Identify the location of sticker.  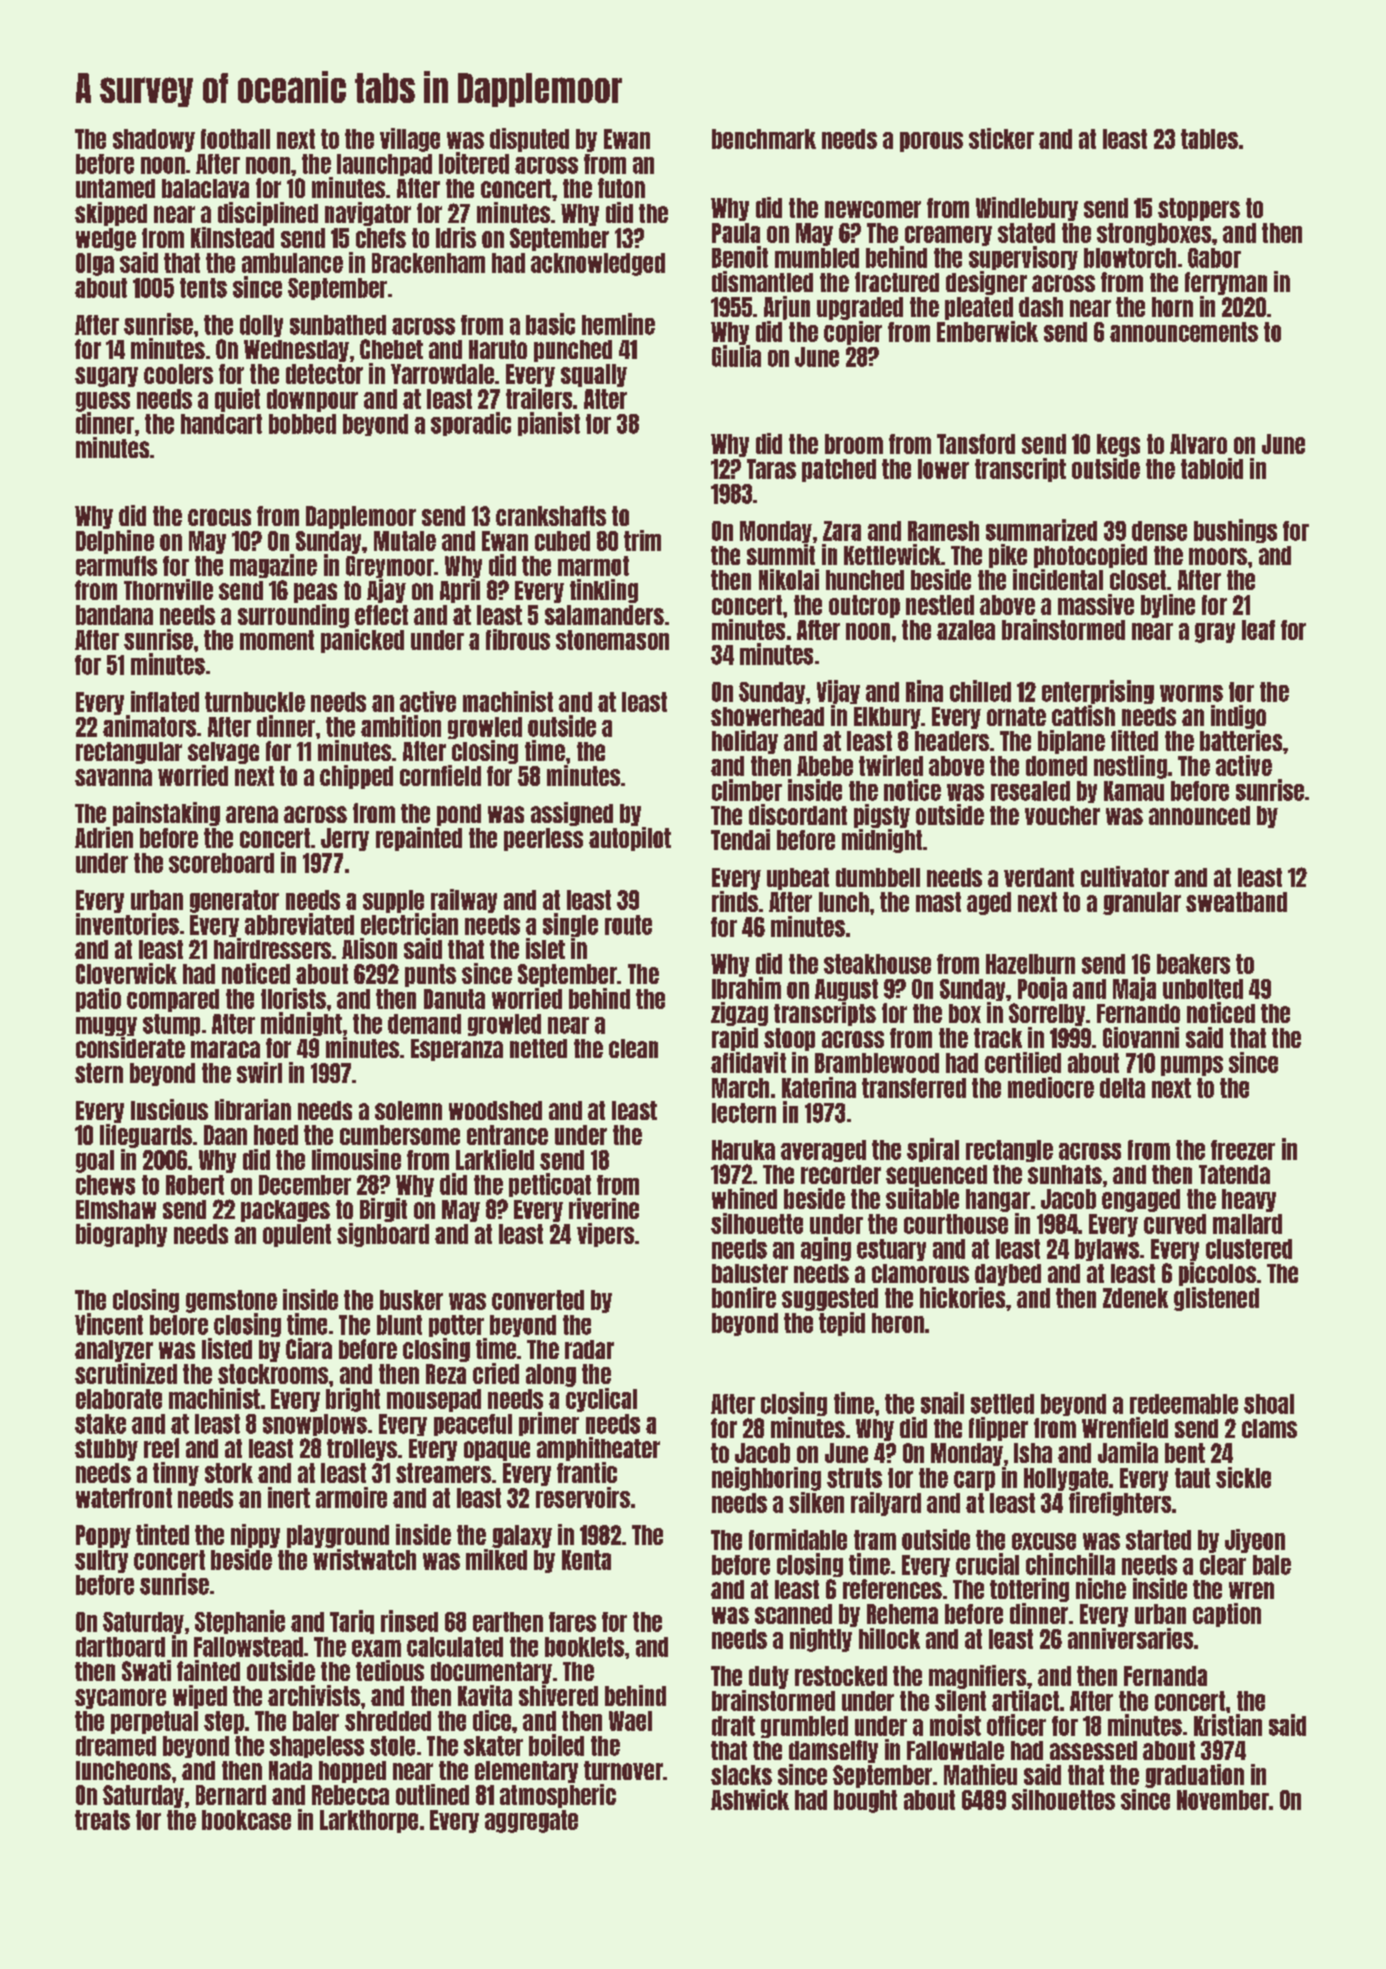
(1001, 138).
